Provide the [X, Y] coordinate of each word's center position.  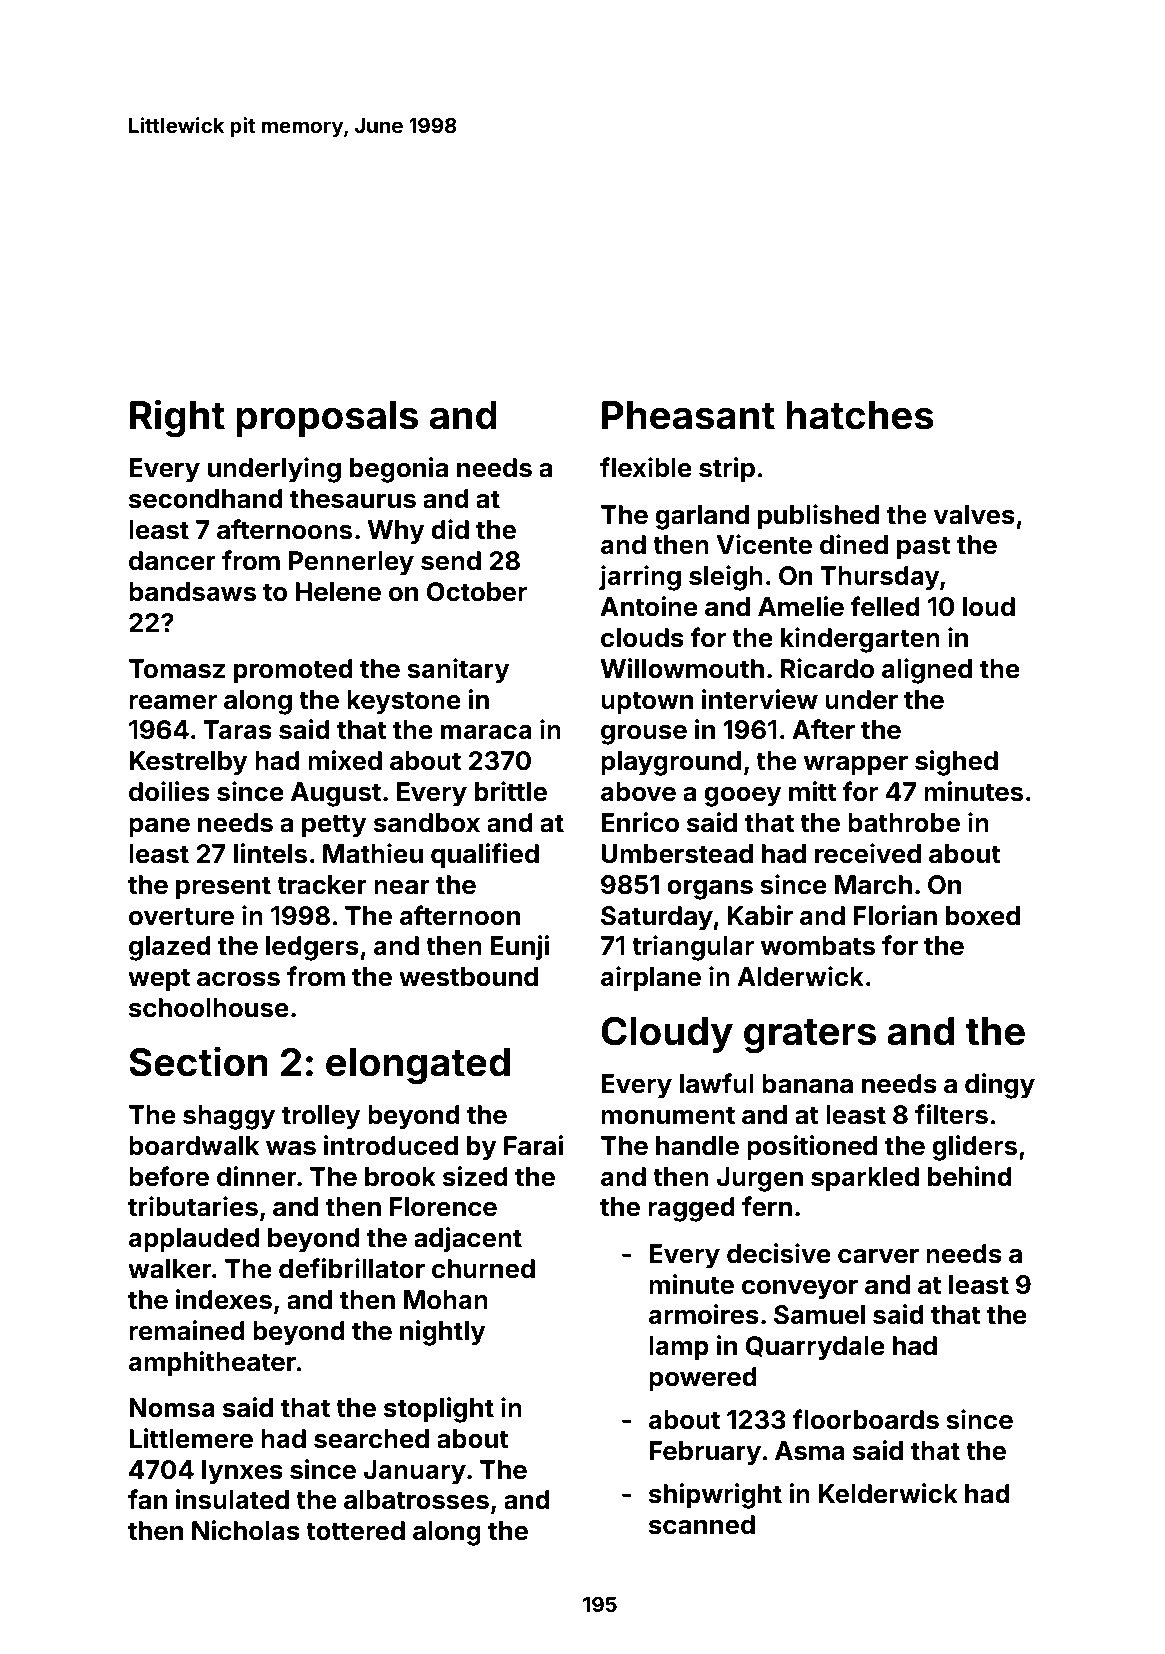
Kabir [760, 915]
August [336, 794]
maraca [486, 732]
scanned [702, 1525]
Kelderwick [888, 1493]
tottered [355, 1531]
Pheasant [688, 415]
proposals [327, 419]
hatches [860, 415]
